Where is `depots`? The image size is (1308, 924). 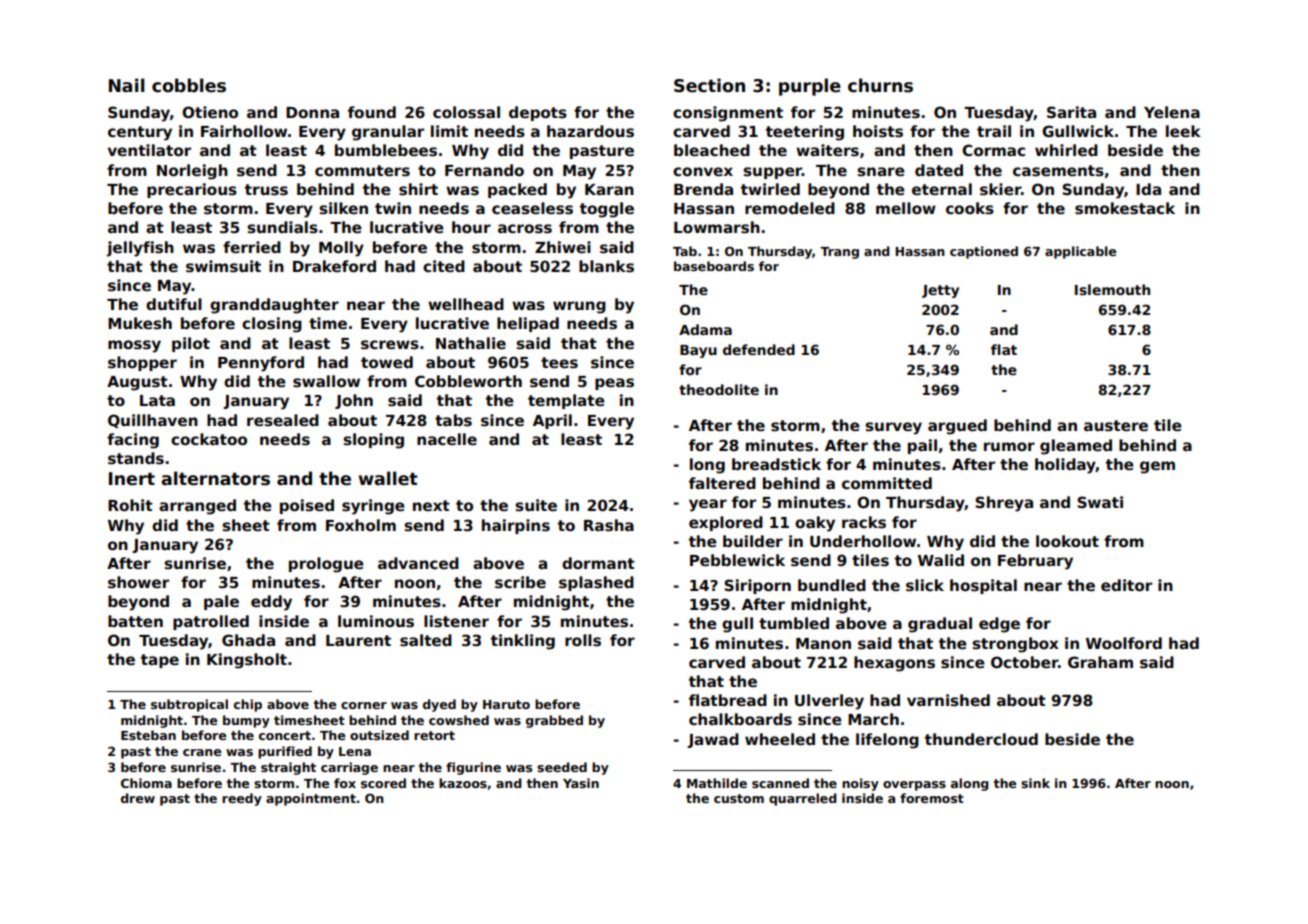
depots is located at coordinates (538, 113).
